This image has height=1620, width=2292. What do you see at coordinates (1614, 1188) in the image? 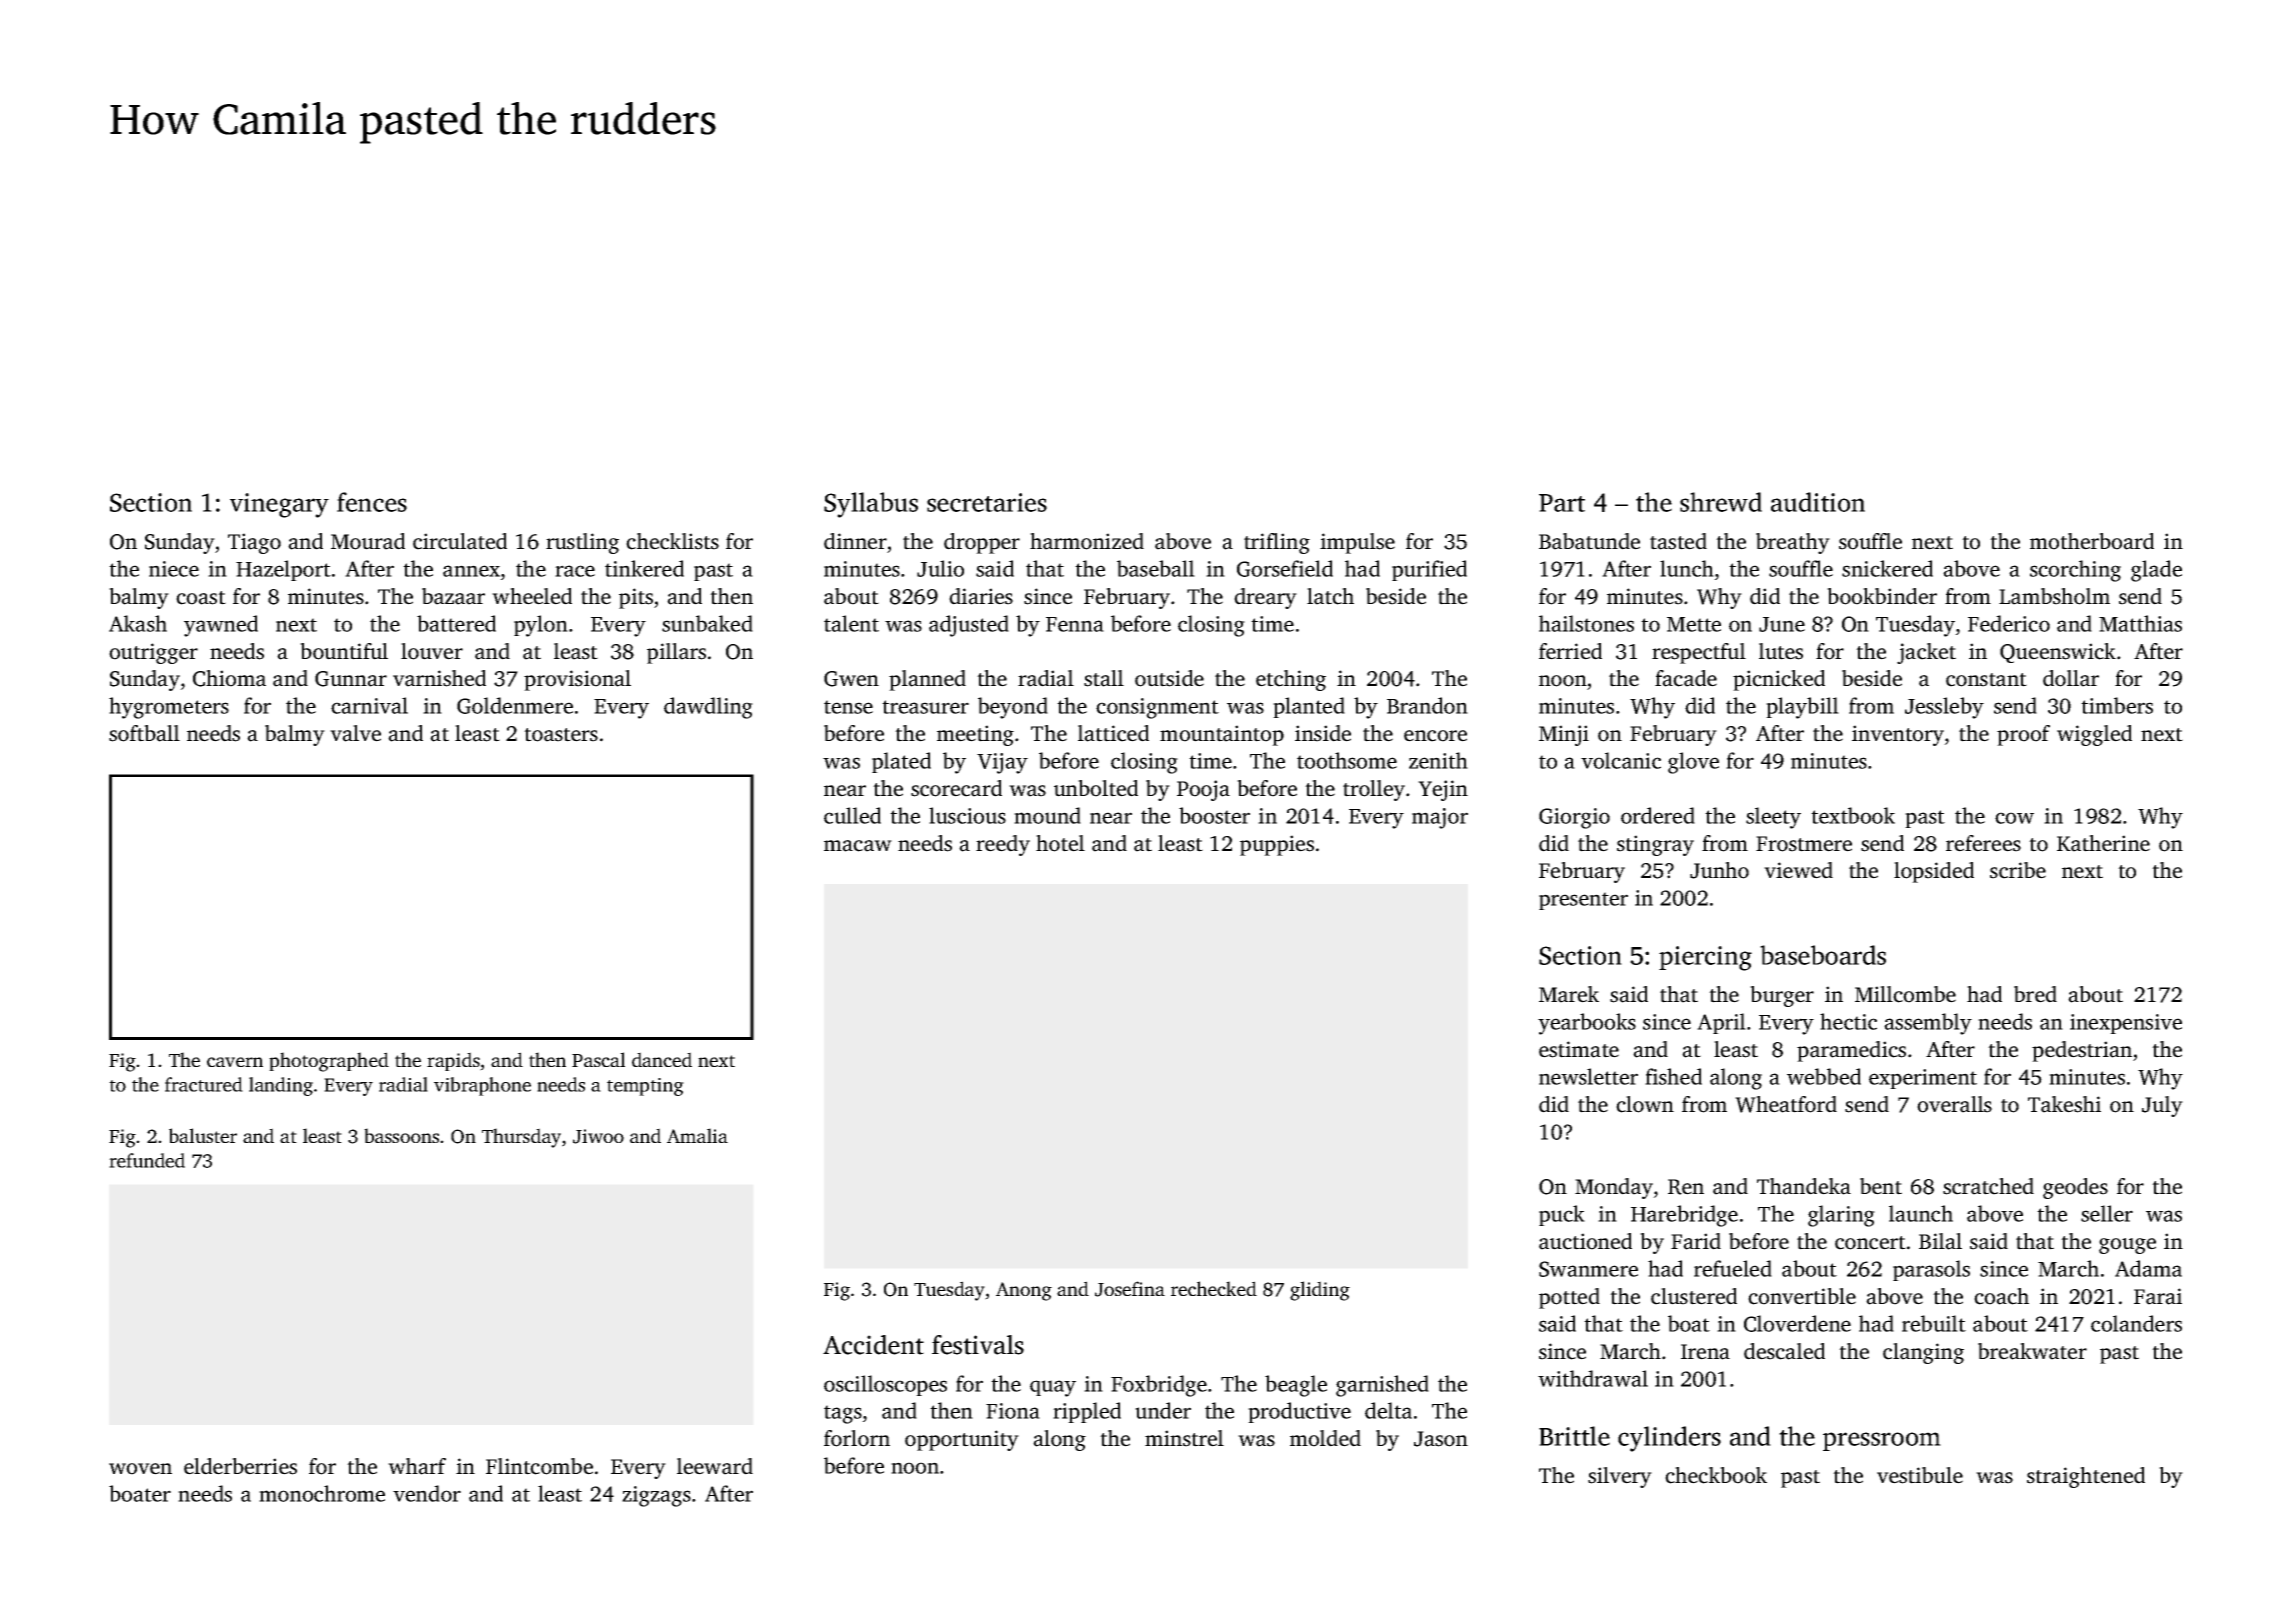
I see `Monday` at bounding box center [1614, 1188].
